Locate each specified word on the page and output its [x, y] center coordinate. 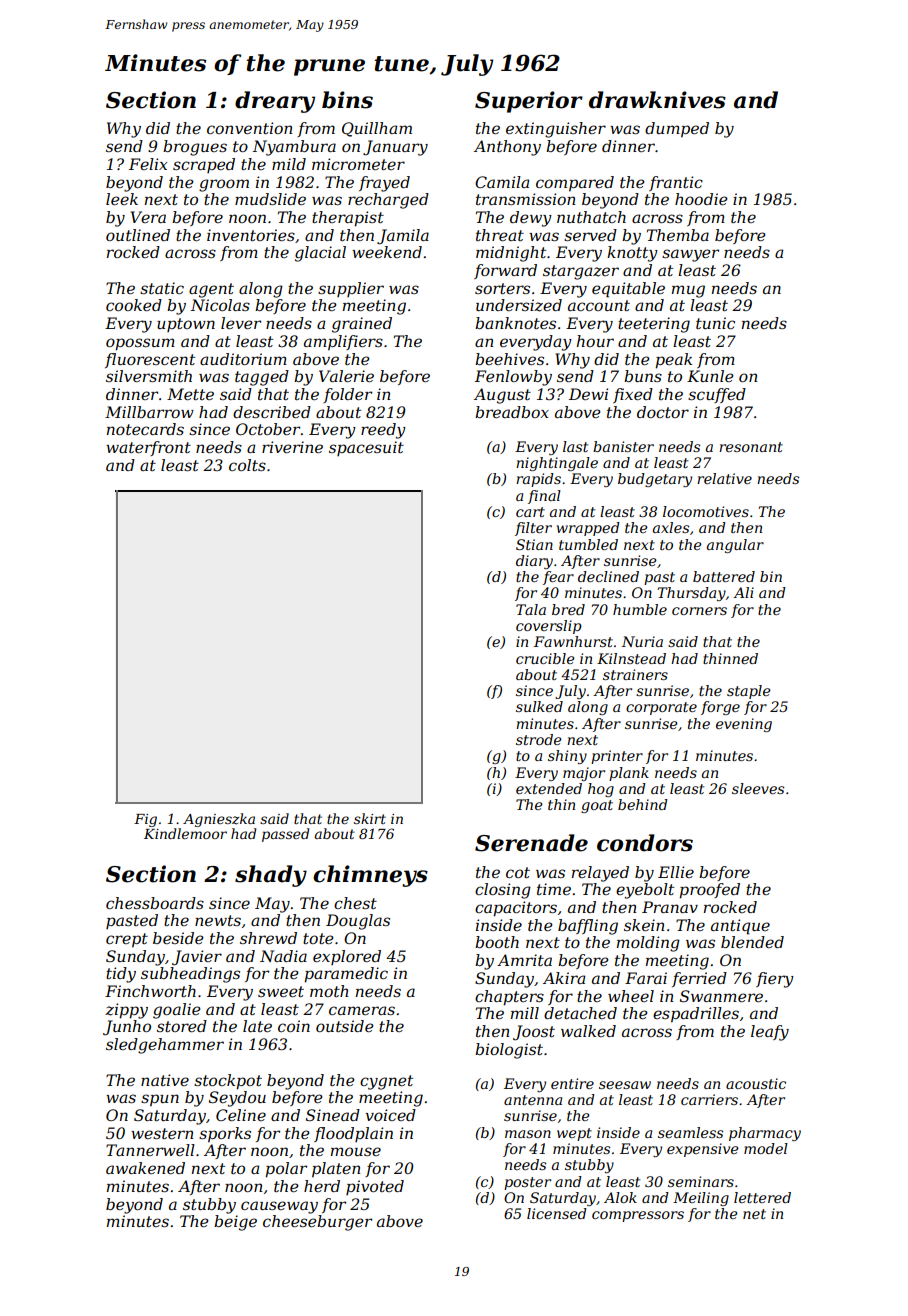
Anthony [507, 148]
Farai [646, 978]
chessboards [155, 903]
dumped [677, 130]
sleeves [758, 788]
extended [549, 788]
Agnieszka [219, 820]
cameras [362, 1010]
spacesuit [366, 448]
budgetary [655, 480]
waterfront [148, 448]
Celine [241, 1115]
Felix [148, 164]
